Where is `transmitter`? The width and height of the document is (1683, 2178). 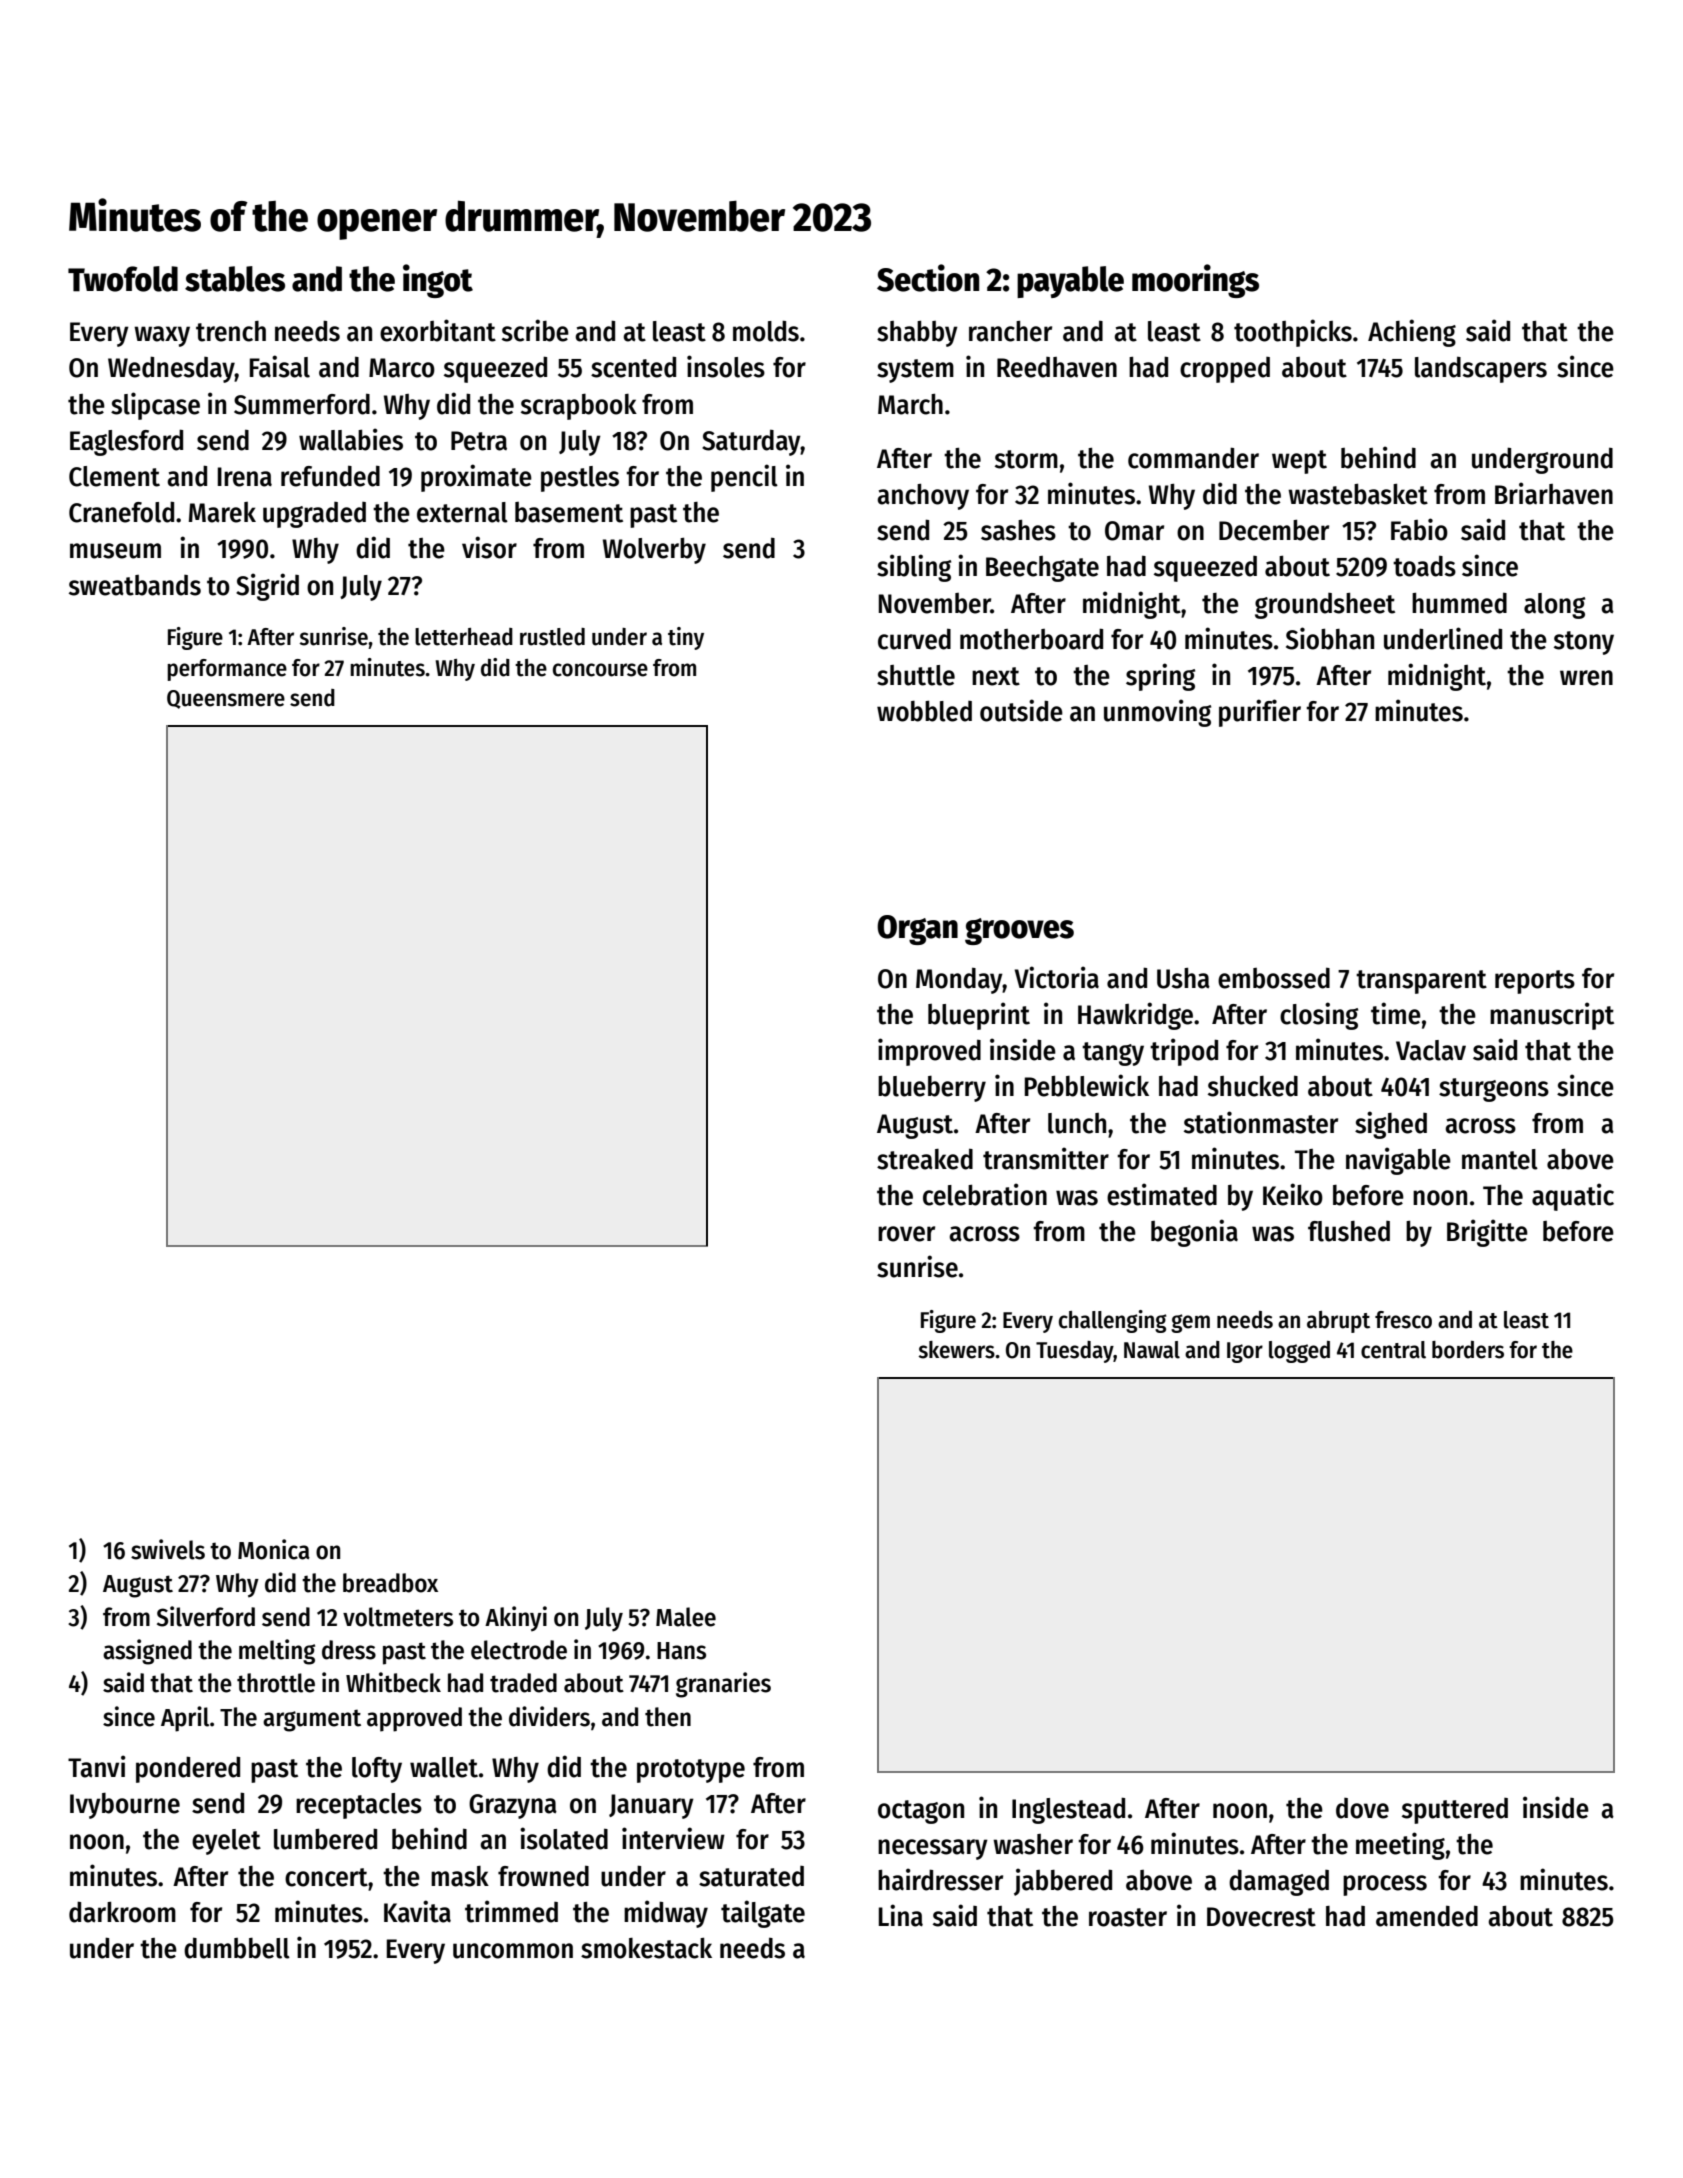 transmitter is located at coordinates (1046, 1158).
